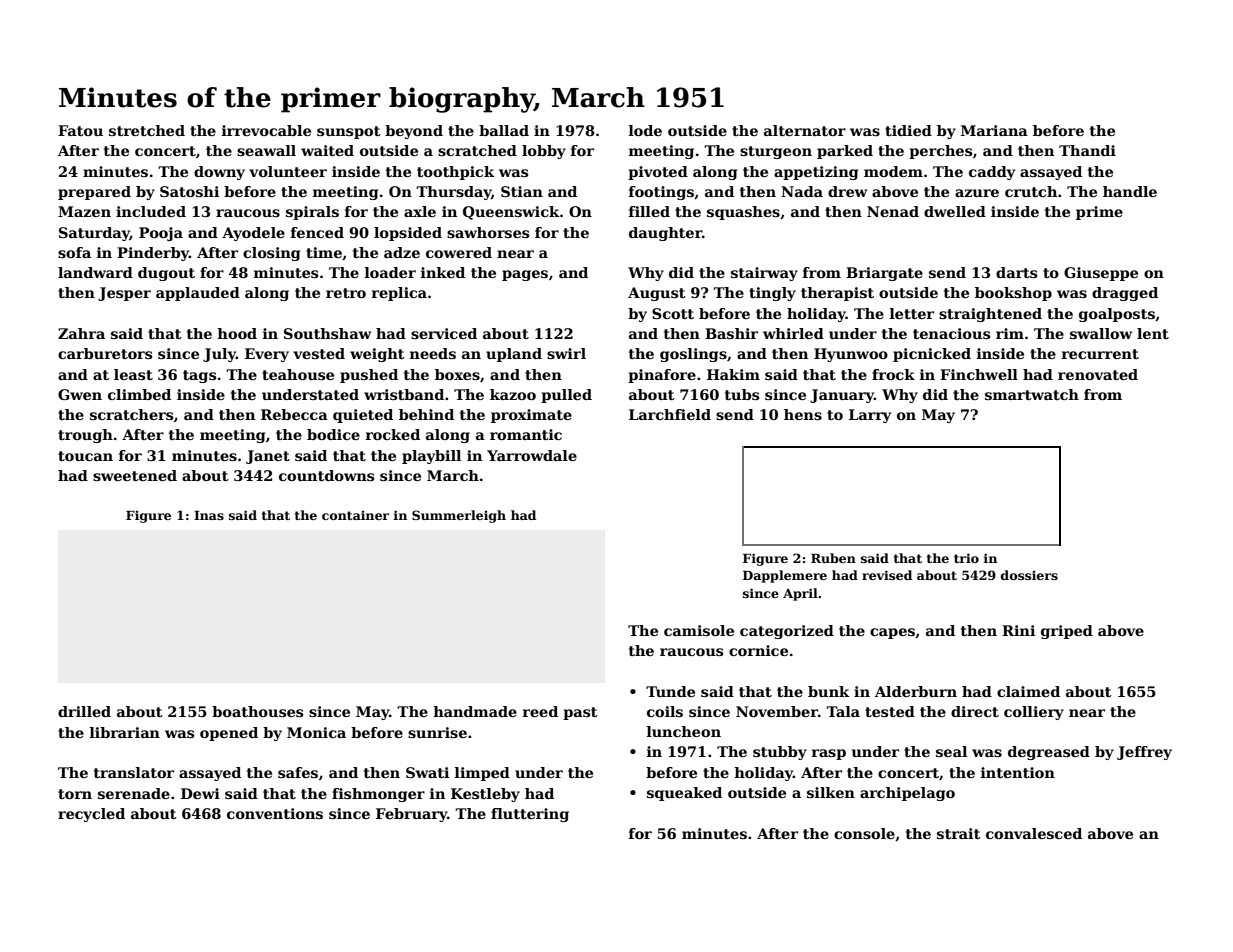 The width and height of the document is (1233, 952). Describe the element at coordinates (864, 833) in the document. I see `console` at that location.
